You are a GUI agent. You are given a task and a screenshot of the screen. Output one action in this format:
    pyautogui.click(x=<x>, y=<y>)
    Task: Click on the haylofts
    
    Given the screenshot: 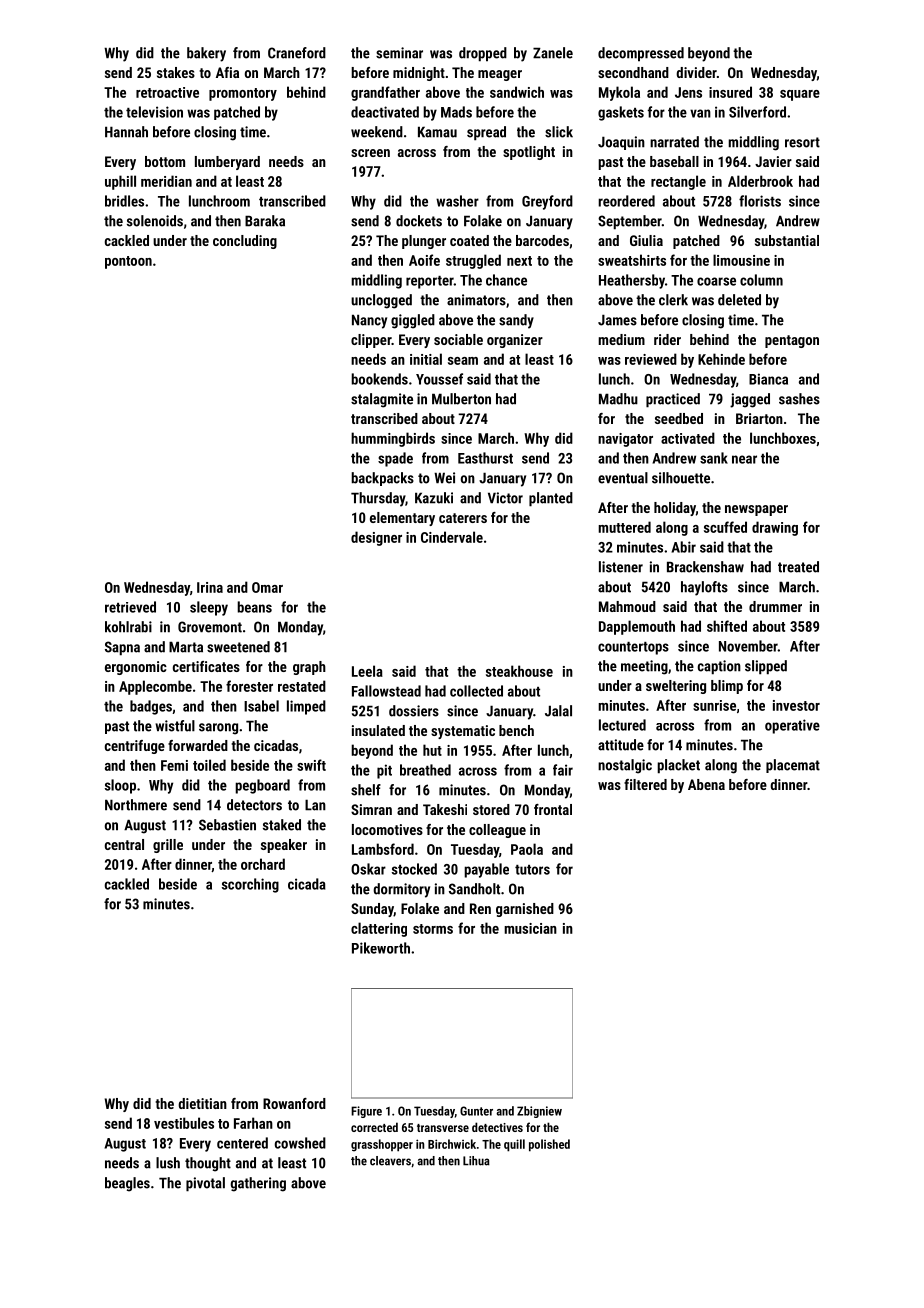 What is the action you would take?
    pyautogui.click(x=704, y=588)
